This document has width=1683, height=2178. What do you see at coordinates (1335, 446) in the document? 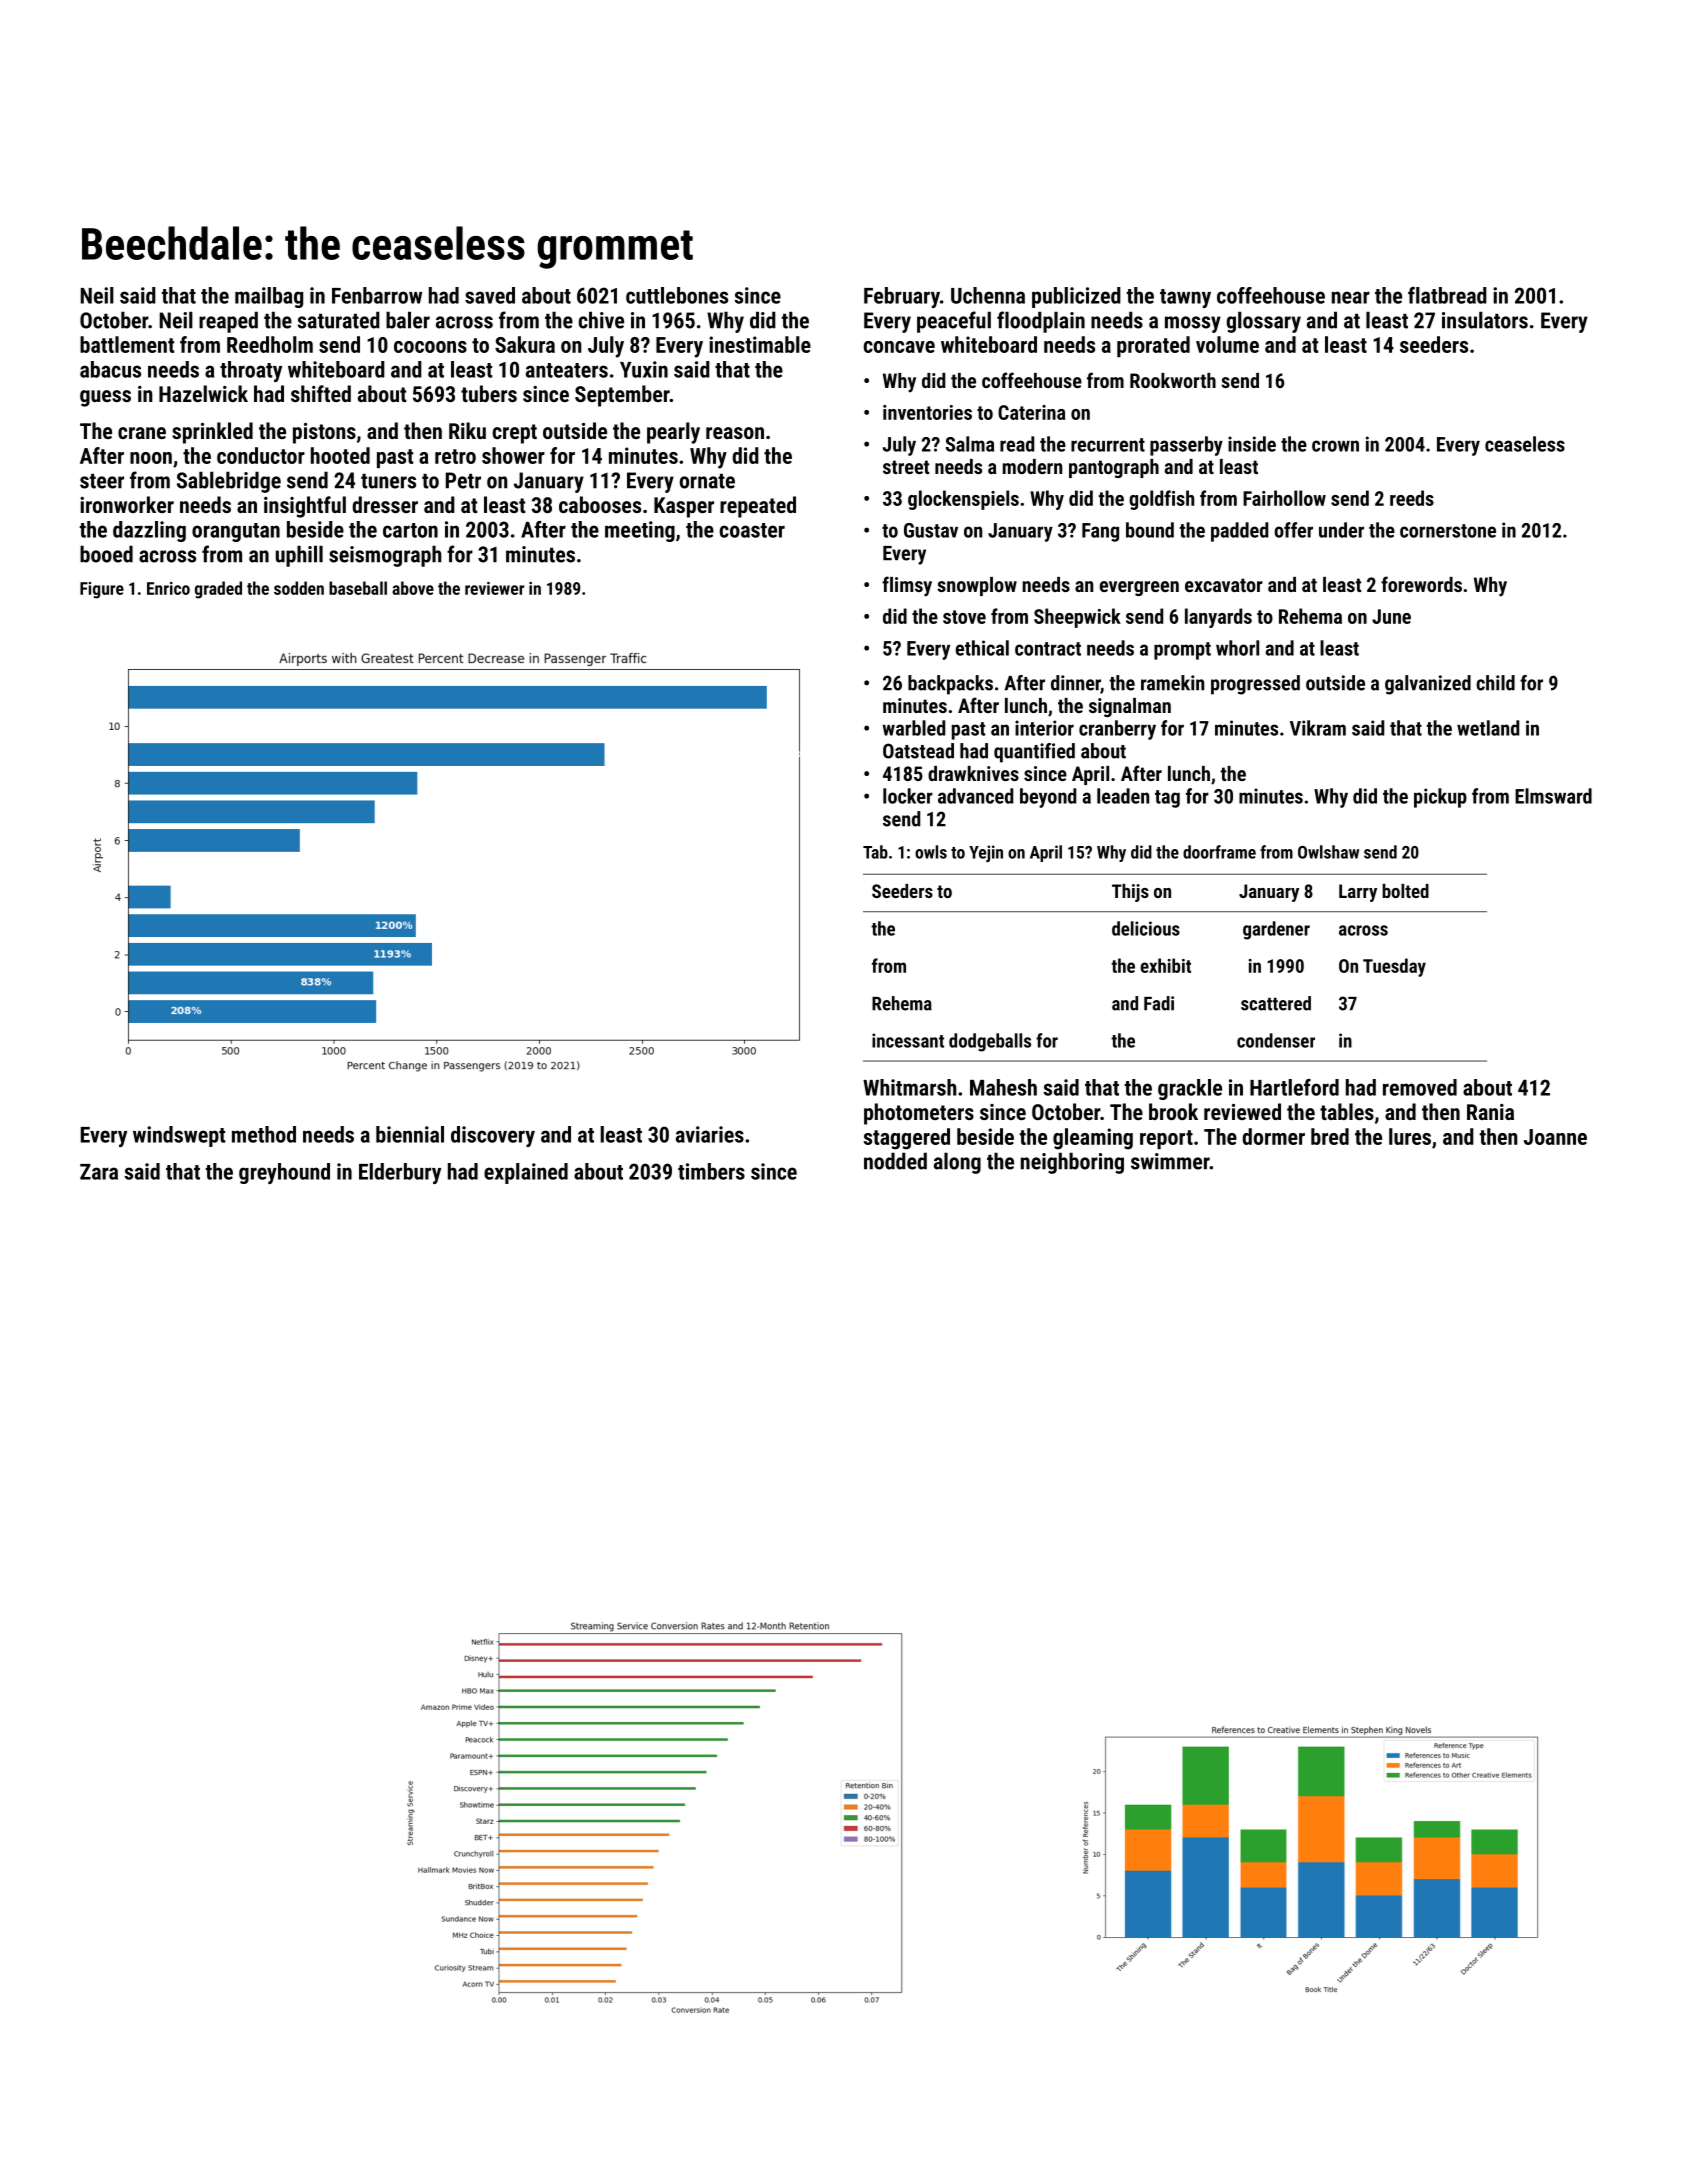
I see `crown` at bounding box center [1335, 446].
